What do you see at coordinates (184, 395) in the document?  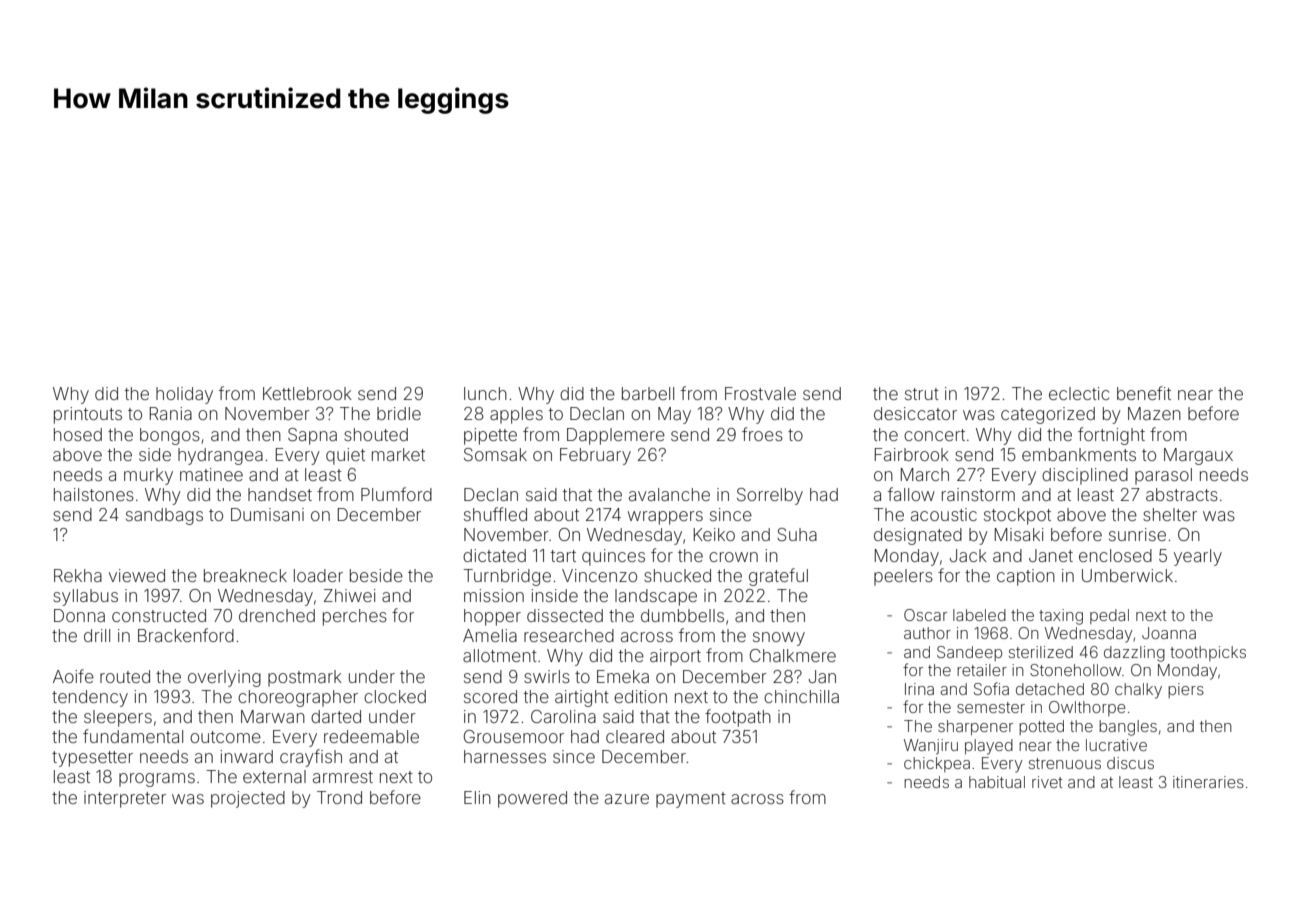 I see `holiday` at bounding box center [184, 395].
